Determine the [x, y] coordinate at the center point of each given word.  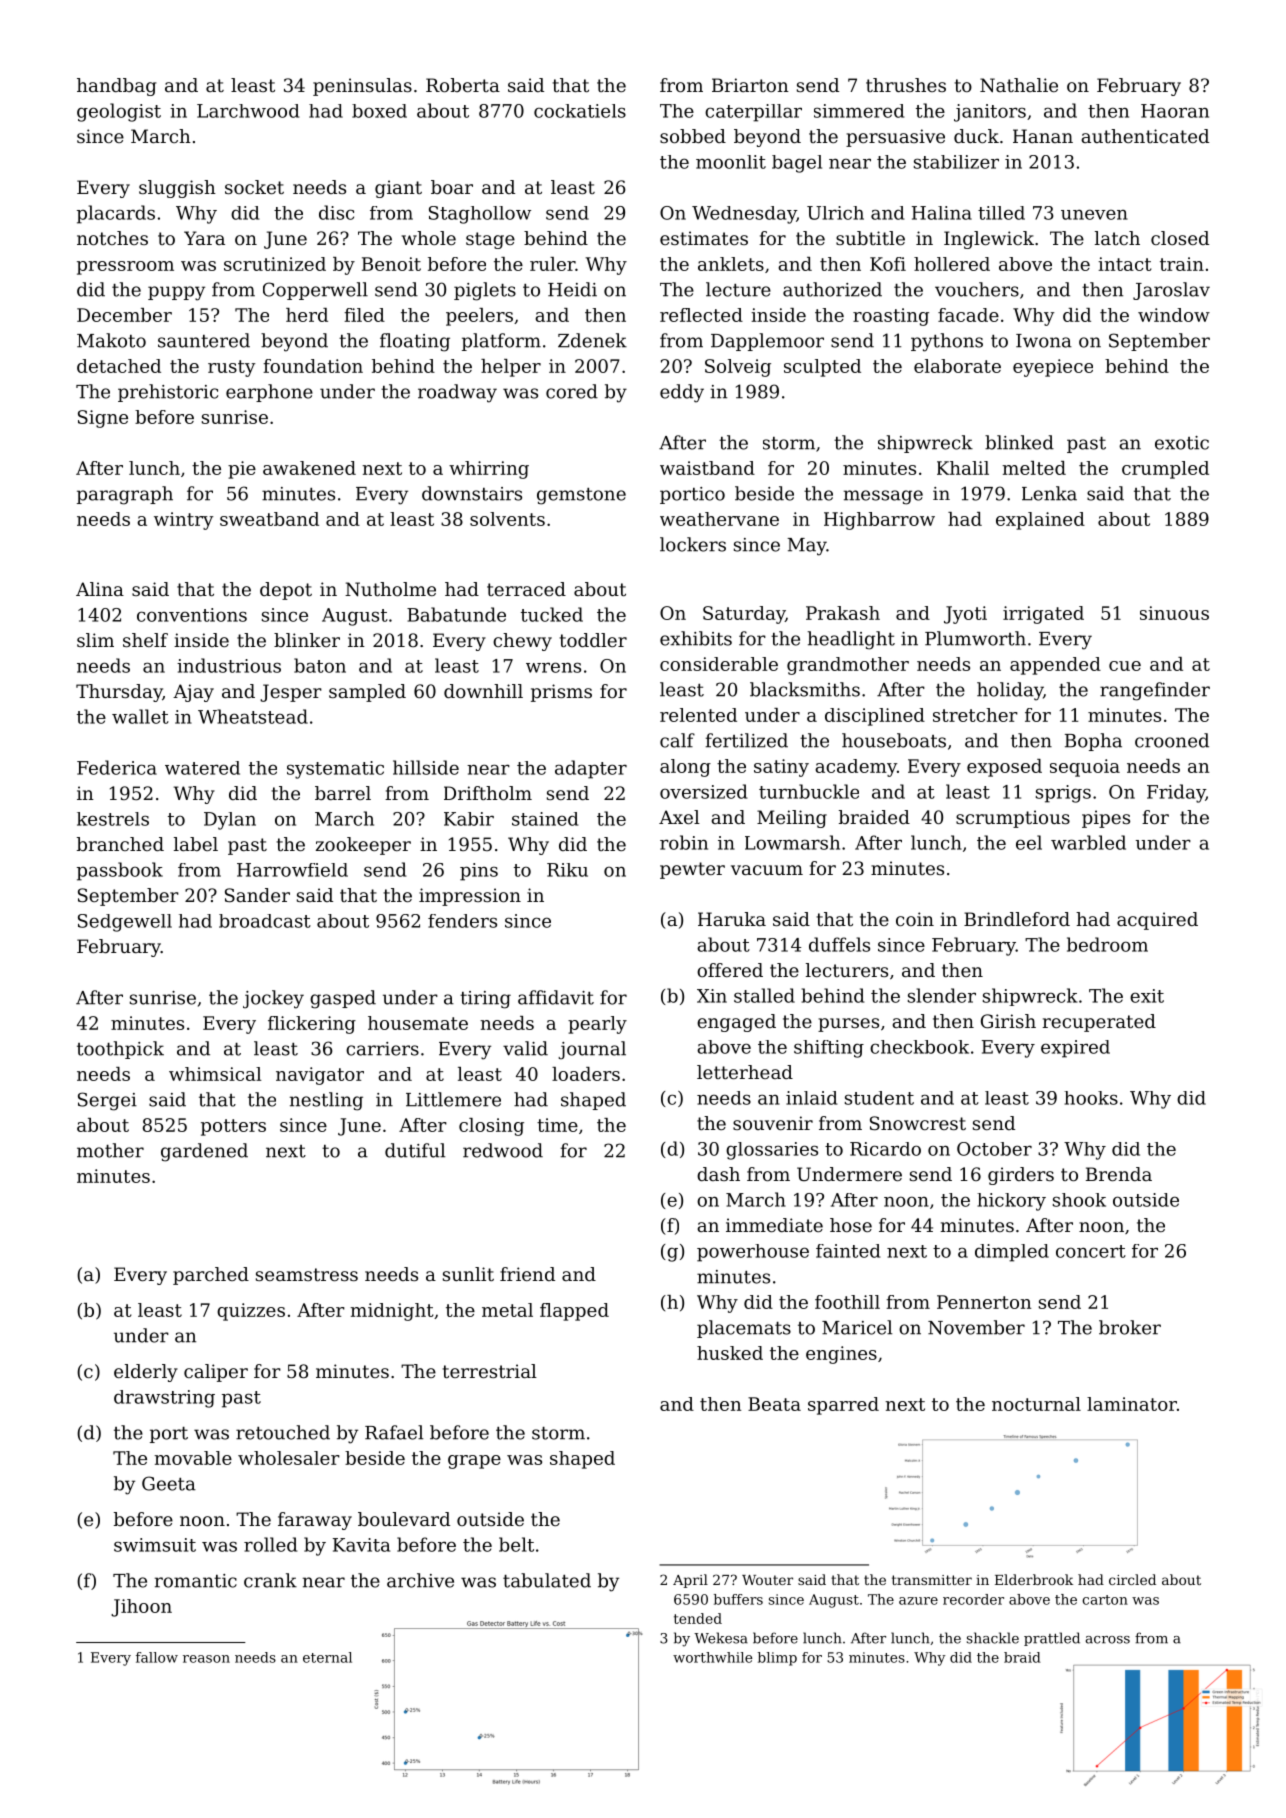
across [1108, 1640]
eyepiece [1053, 368]
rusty [231, 368]
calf [677, 740]
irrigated [1043, 615]
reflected [701, 315]
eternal [327, 1657]
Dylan [230, 821]
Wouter [767, 1580]
